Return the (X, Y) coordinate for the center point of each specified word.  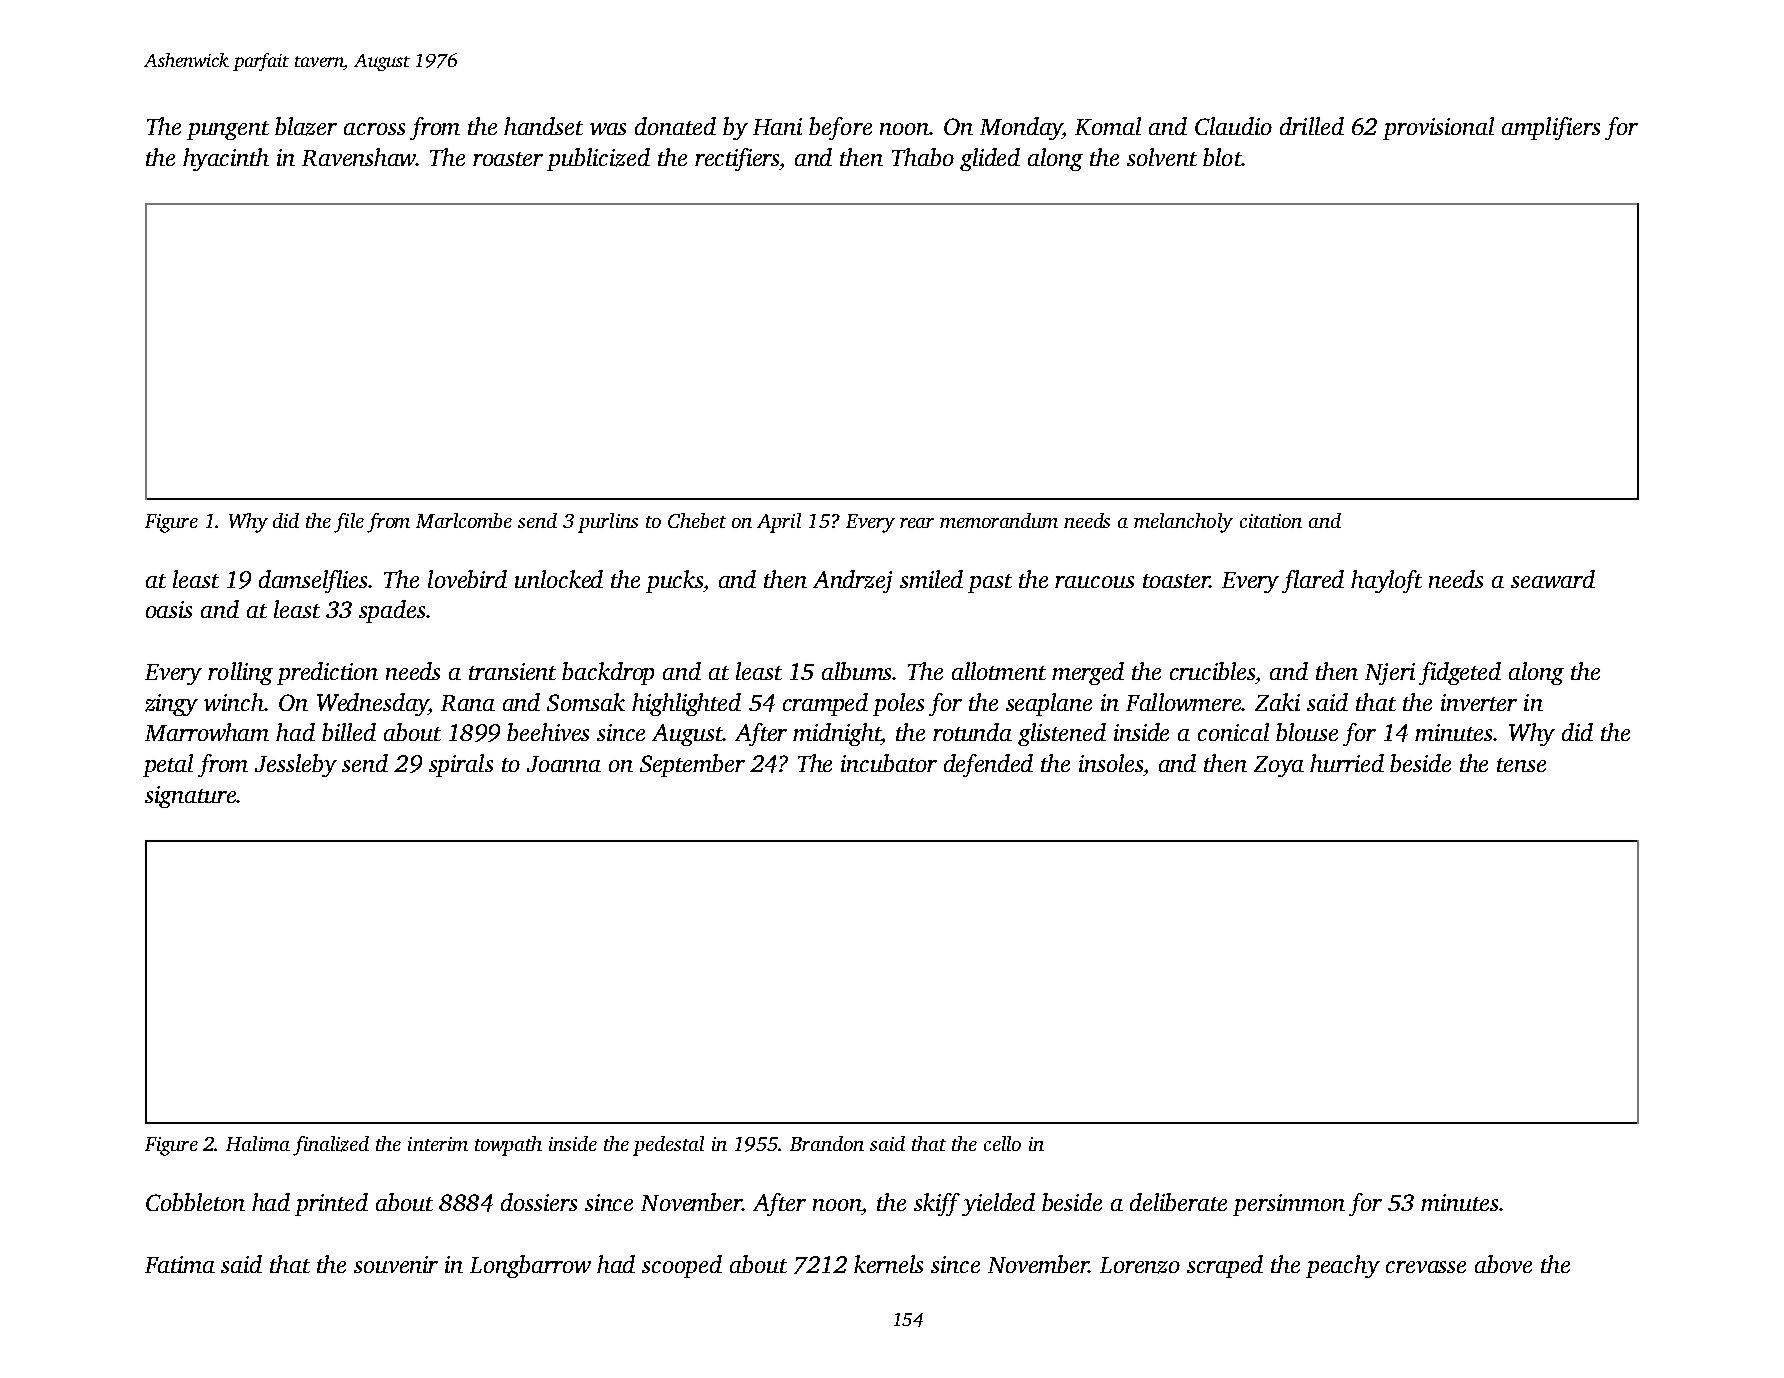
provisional (1438, 128)
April (779, 523)
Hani (777, 126)
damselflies (314, 581)
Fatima (180, 1264)
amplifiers (1551, 128)
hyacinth (226, 159)
